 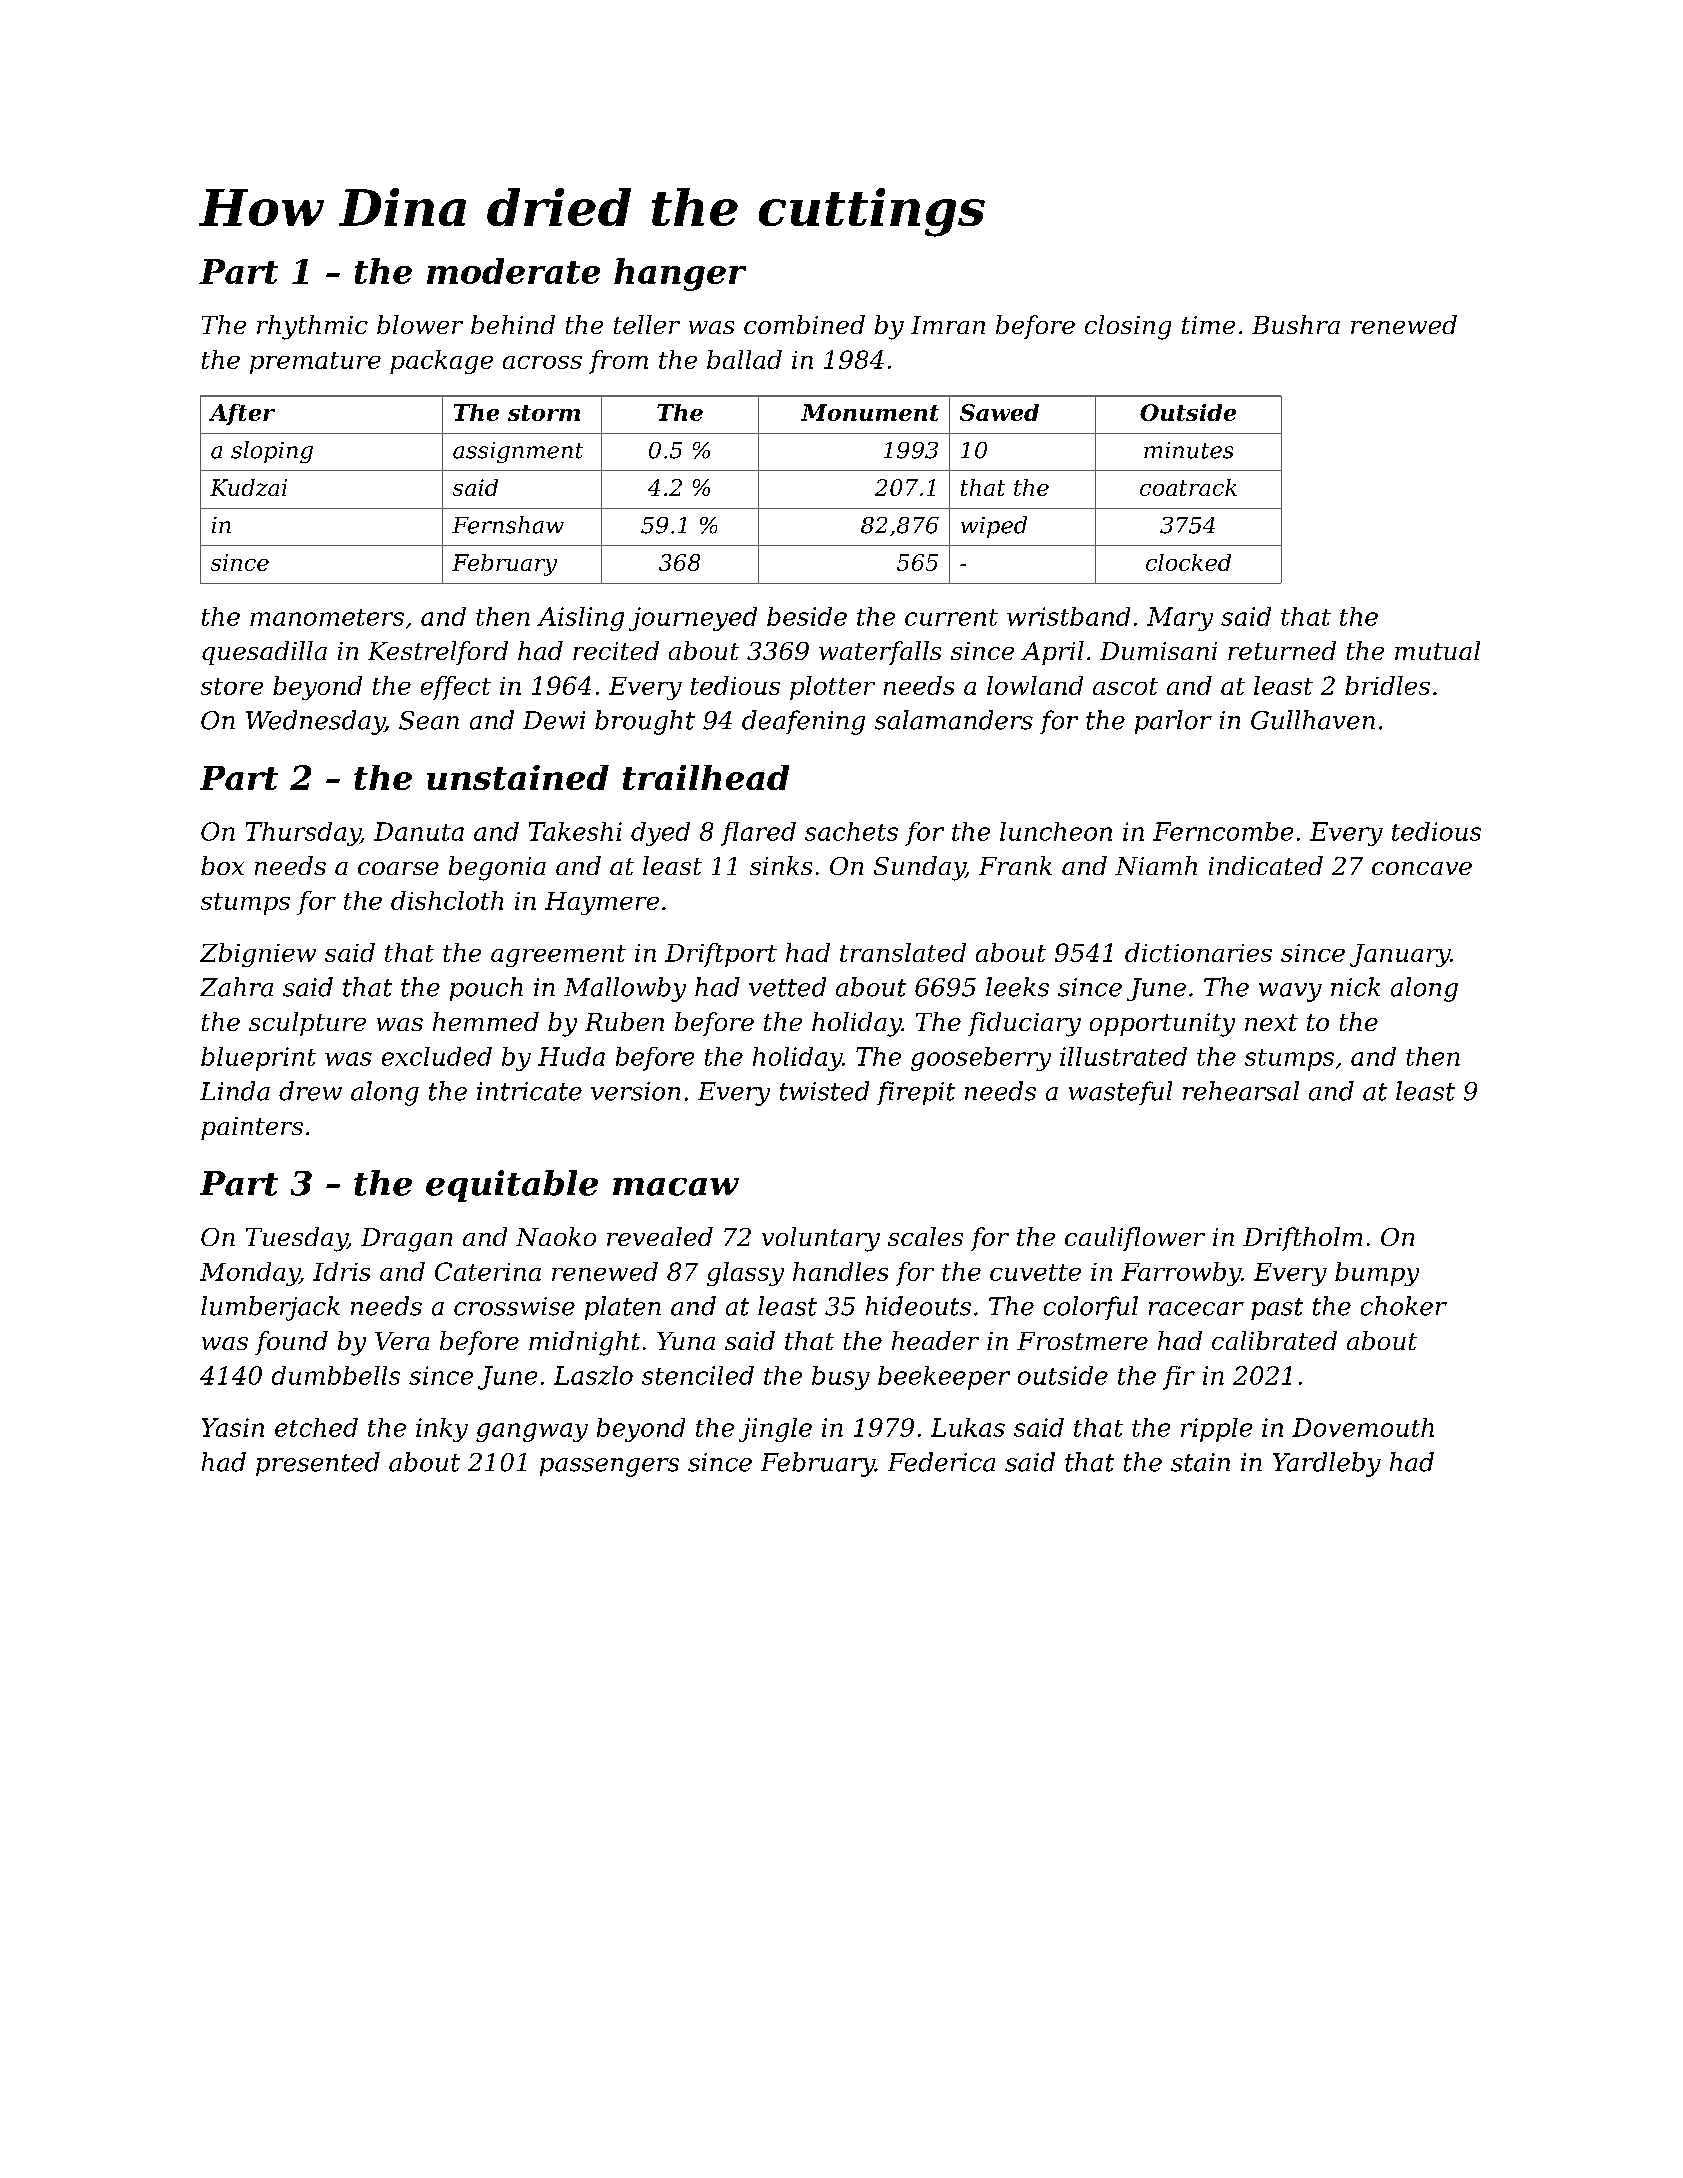 What do you see at coordinates (296, 1239) in the document?
I see `Tuesday` at bounding box center [296, 1239].
